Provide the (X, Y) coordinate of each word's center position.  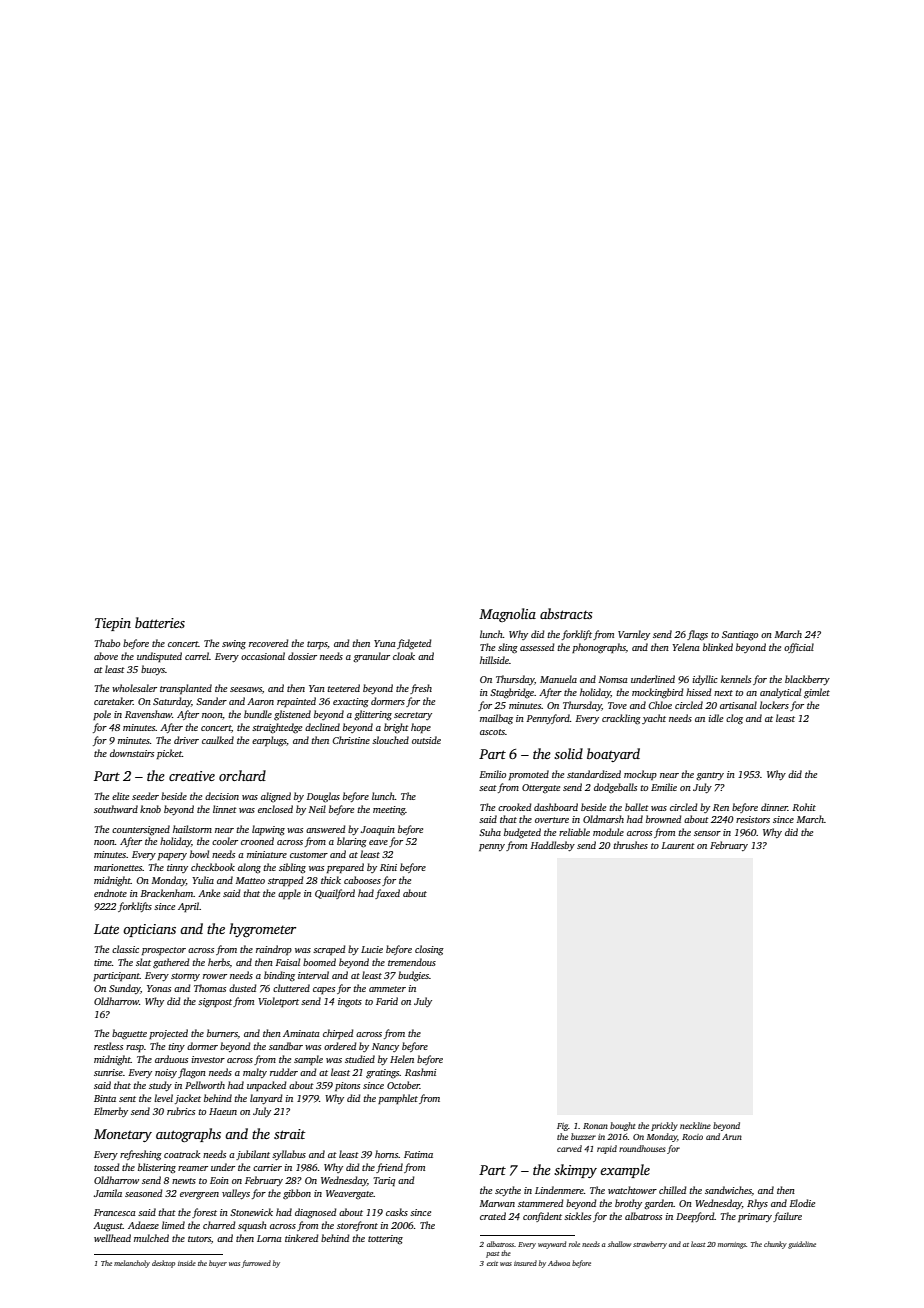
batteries (160, 622)
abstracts (566, 613)
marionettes (118, 867)
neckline (695, 1125)
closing (429, 950)
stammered (541, 1203)
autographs (188, 1135)
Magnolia (507, 615)
